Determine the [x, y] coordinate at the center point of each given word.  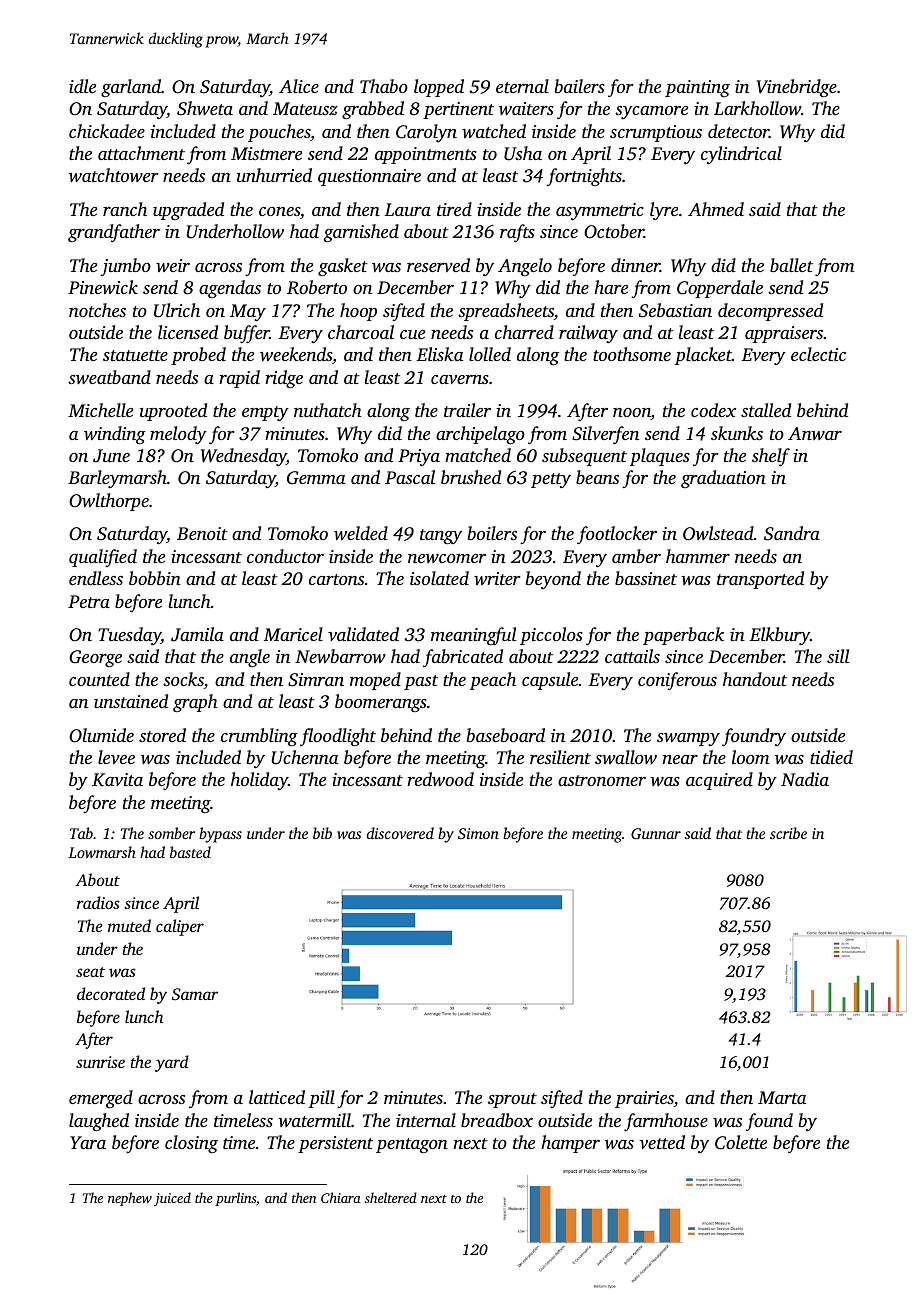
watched [494, 131]
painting [697, 88]
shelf [771, 457]
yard [172, 1063]
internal [426, 1120]
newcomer [447, 558]
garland [131, 88]
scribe [788, 833]
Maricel [293, 634]
